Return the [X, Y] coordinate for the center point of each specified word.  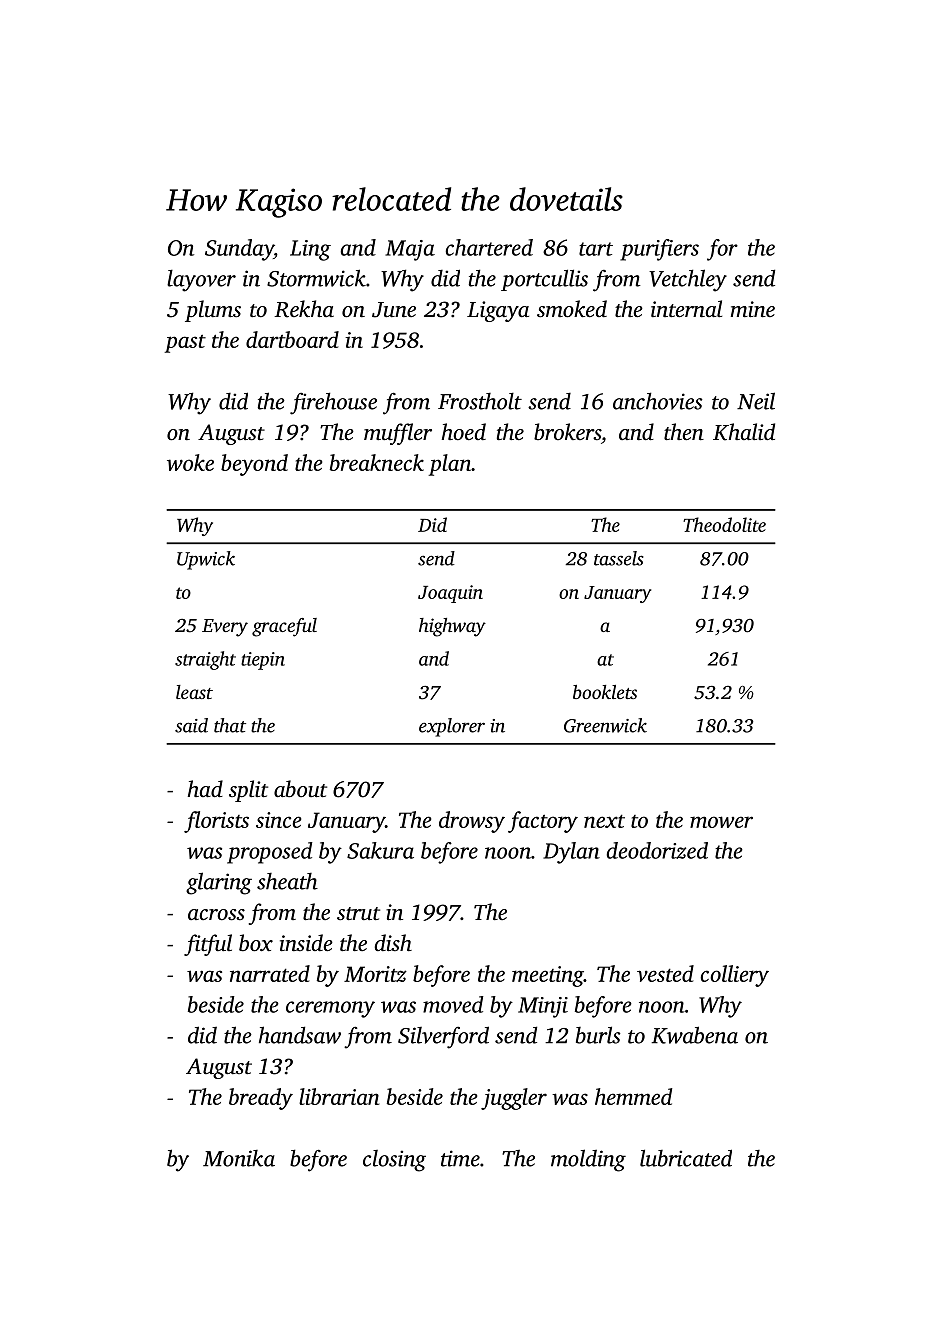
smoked [572, 309]
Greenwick [605, 725]
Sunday [239, 250]
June [394, 310]
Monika [239, 1158]
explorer [452, 727]
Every [225, 628]
